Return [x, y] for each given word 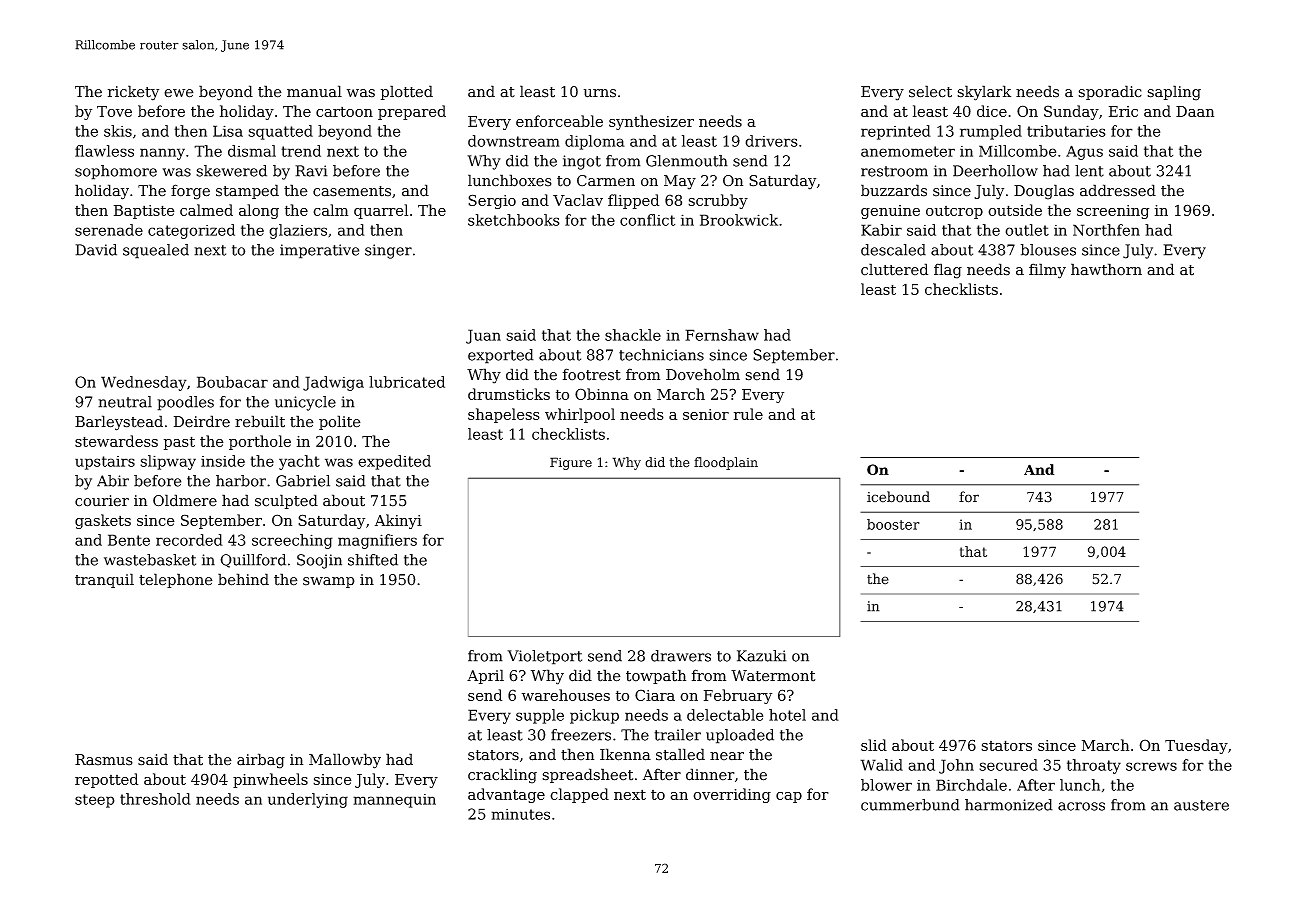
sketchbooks [514, 220]
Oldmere [185, 500]
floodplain [726, 463]
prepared [412, 112]
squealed [156, 251]
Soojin [319, 561]
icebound [898, 497]
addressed [1118, 190]
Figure [571, 463]
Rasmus [104, 760]
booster [893, 524]
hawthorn [1106, 269]
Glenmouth [687, 161]
